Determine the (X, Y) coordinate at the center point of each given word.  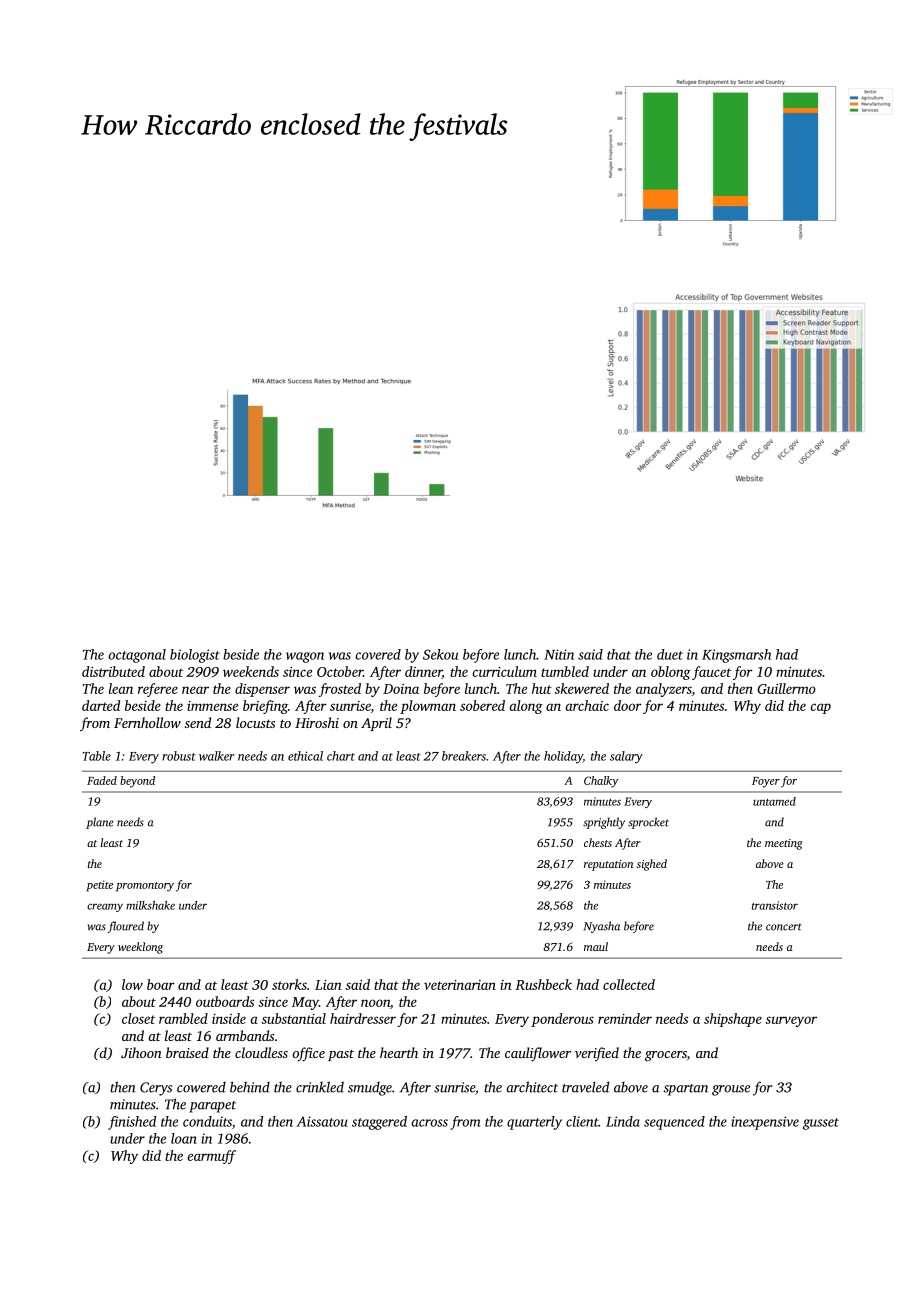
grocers (666, 1056)
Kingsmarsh (736, 656)
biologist (195, 656)
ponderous (562, 1020)
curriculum (505, 671)
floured (126, 927)
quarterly (534, 1123)
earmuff (211, 1157)
